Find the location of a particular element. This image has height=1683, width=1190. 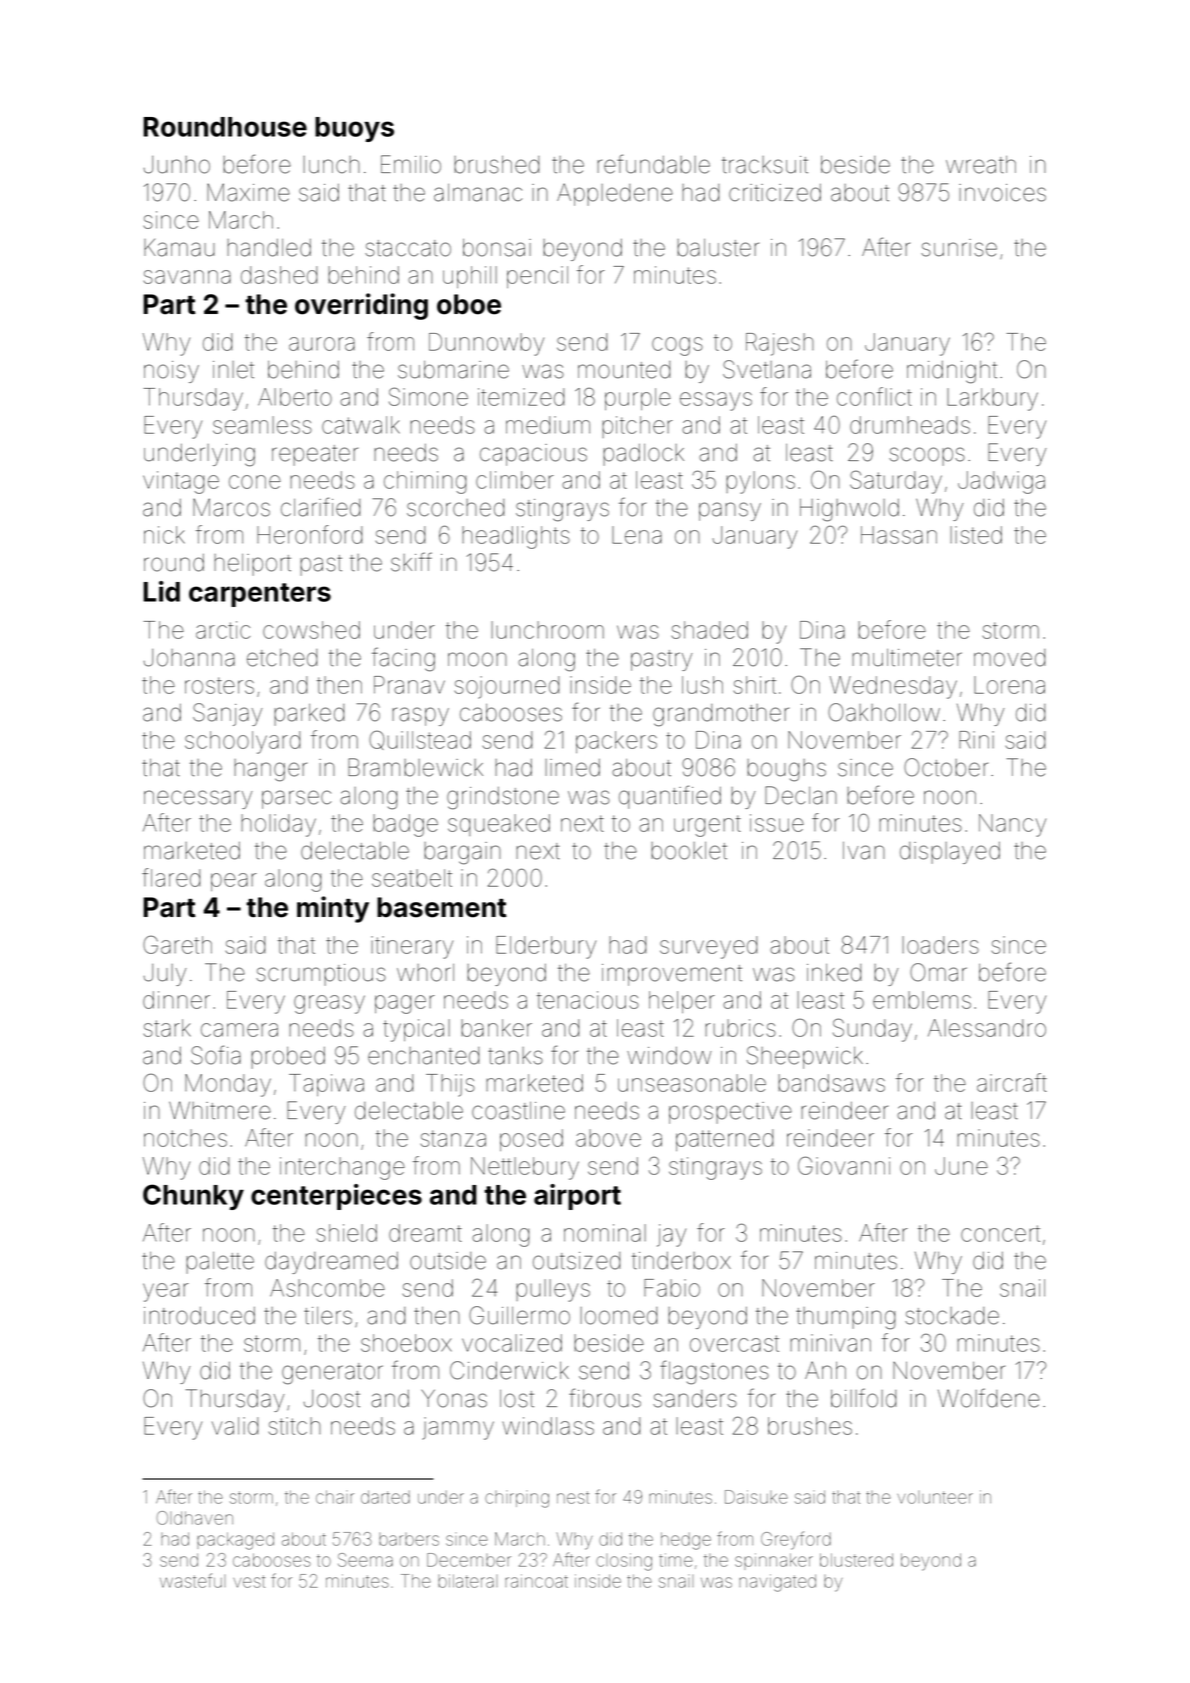

etched is located at coordinates (282, 658).
